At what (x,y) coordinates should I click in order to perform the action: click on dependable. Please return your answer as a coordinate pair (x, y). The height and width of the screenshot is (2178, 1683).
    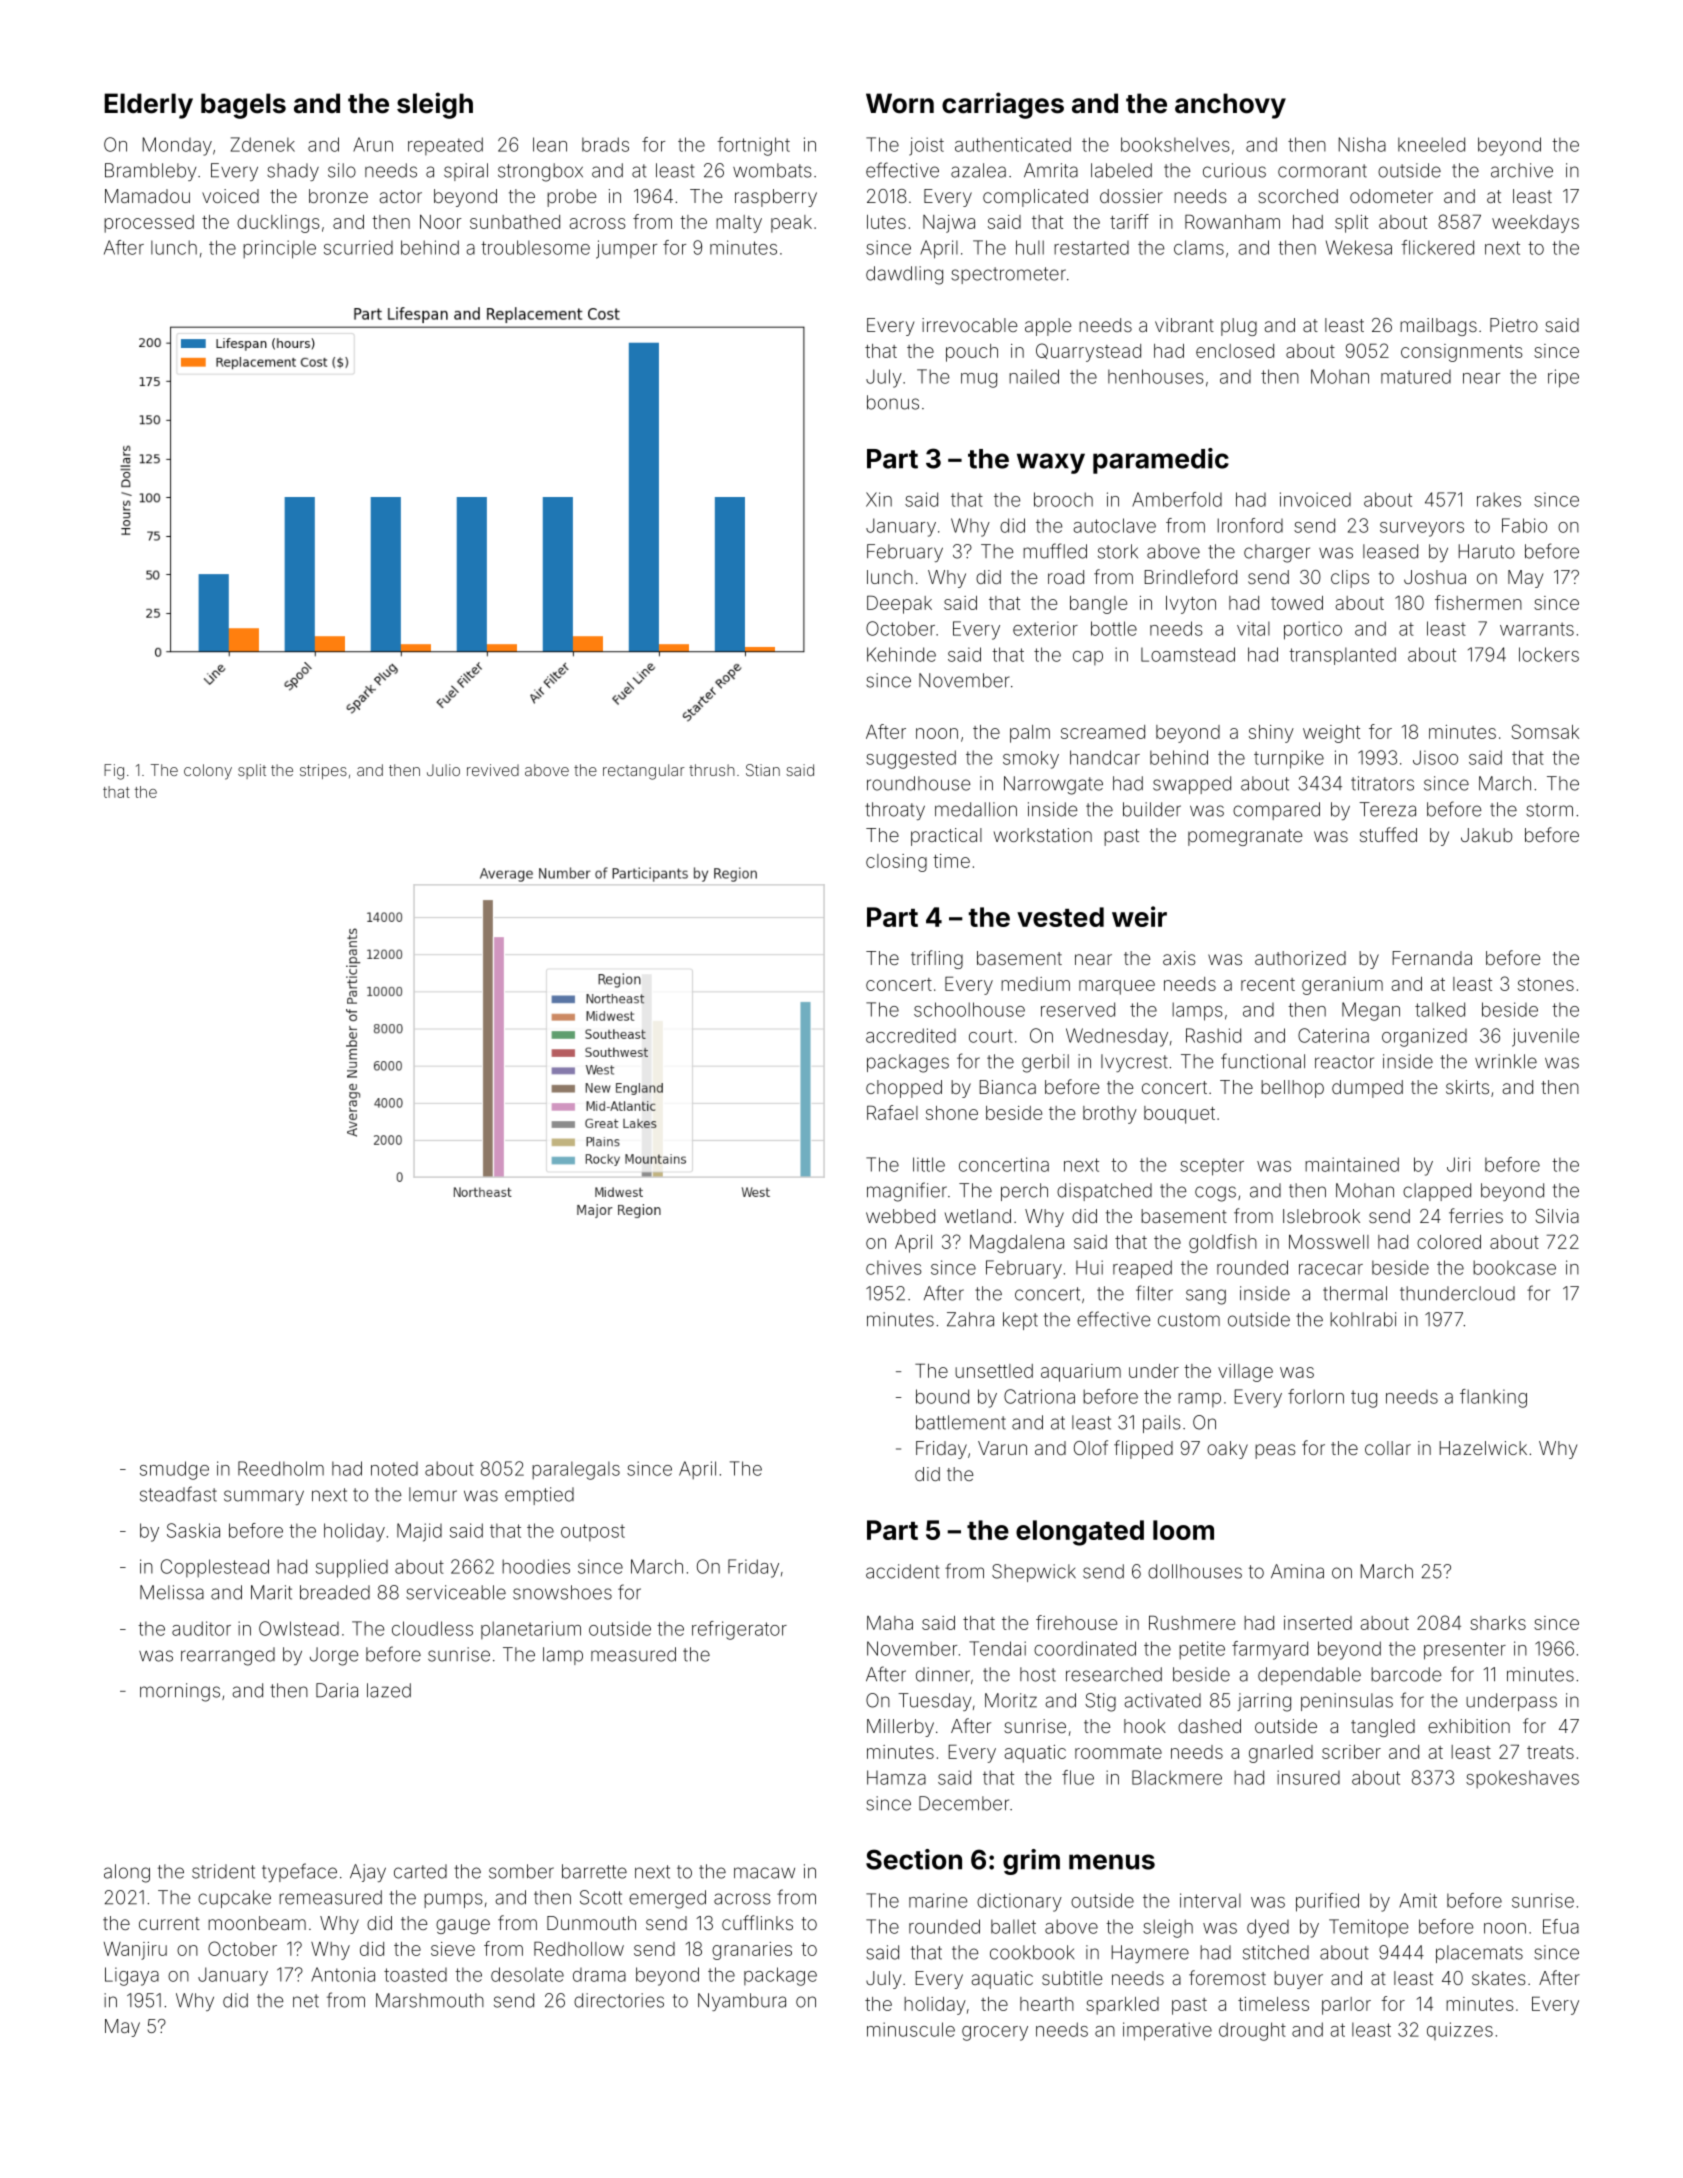
    Looking at the image, I should click on (1309, 1676).
